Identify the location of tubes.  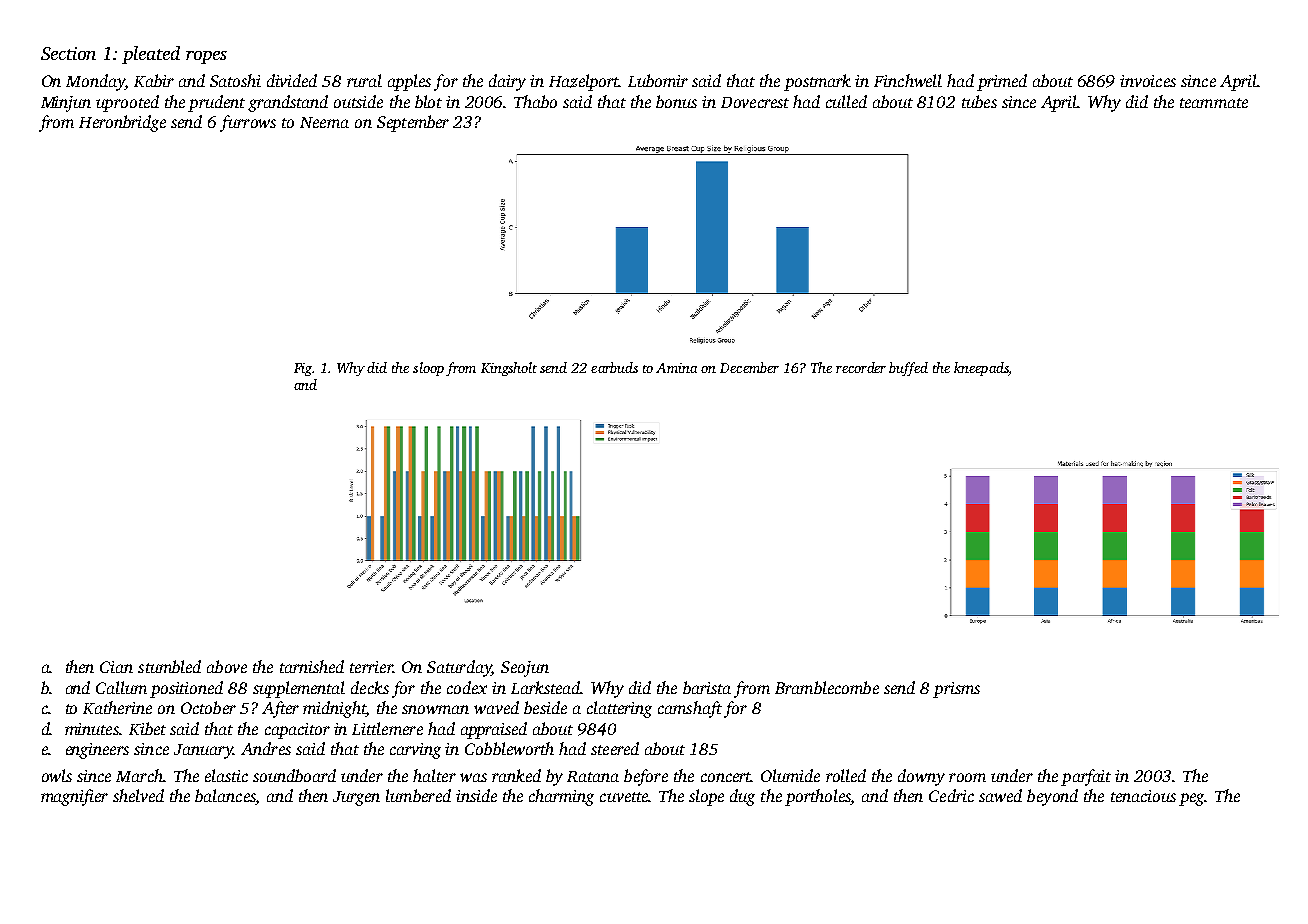
(979, 101).
